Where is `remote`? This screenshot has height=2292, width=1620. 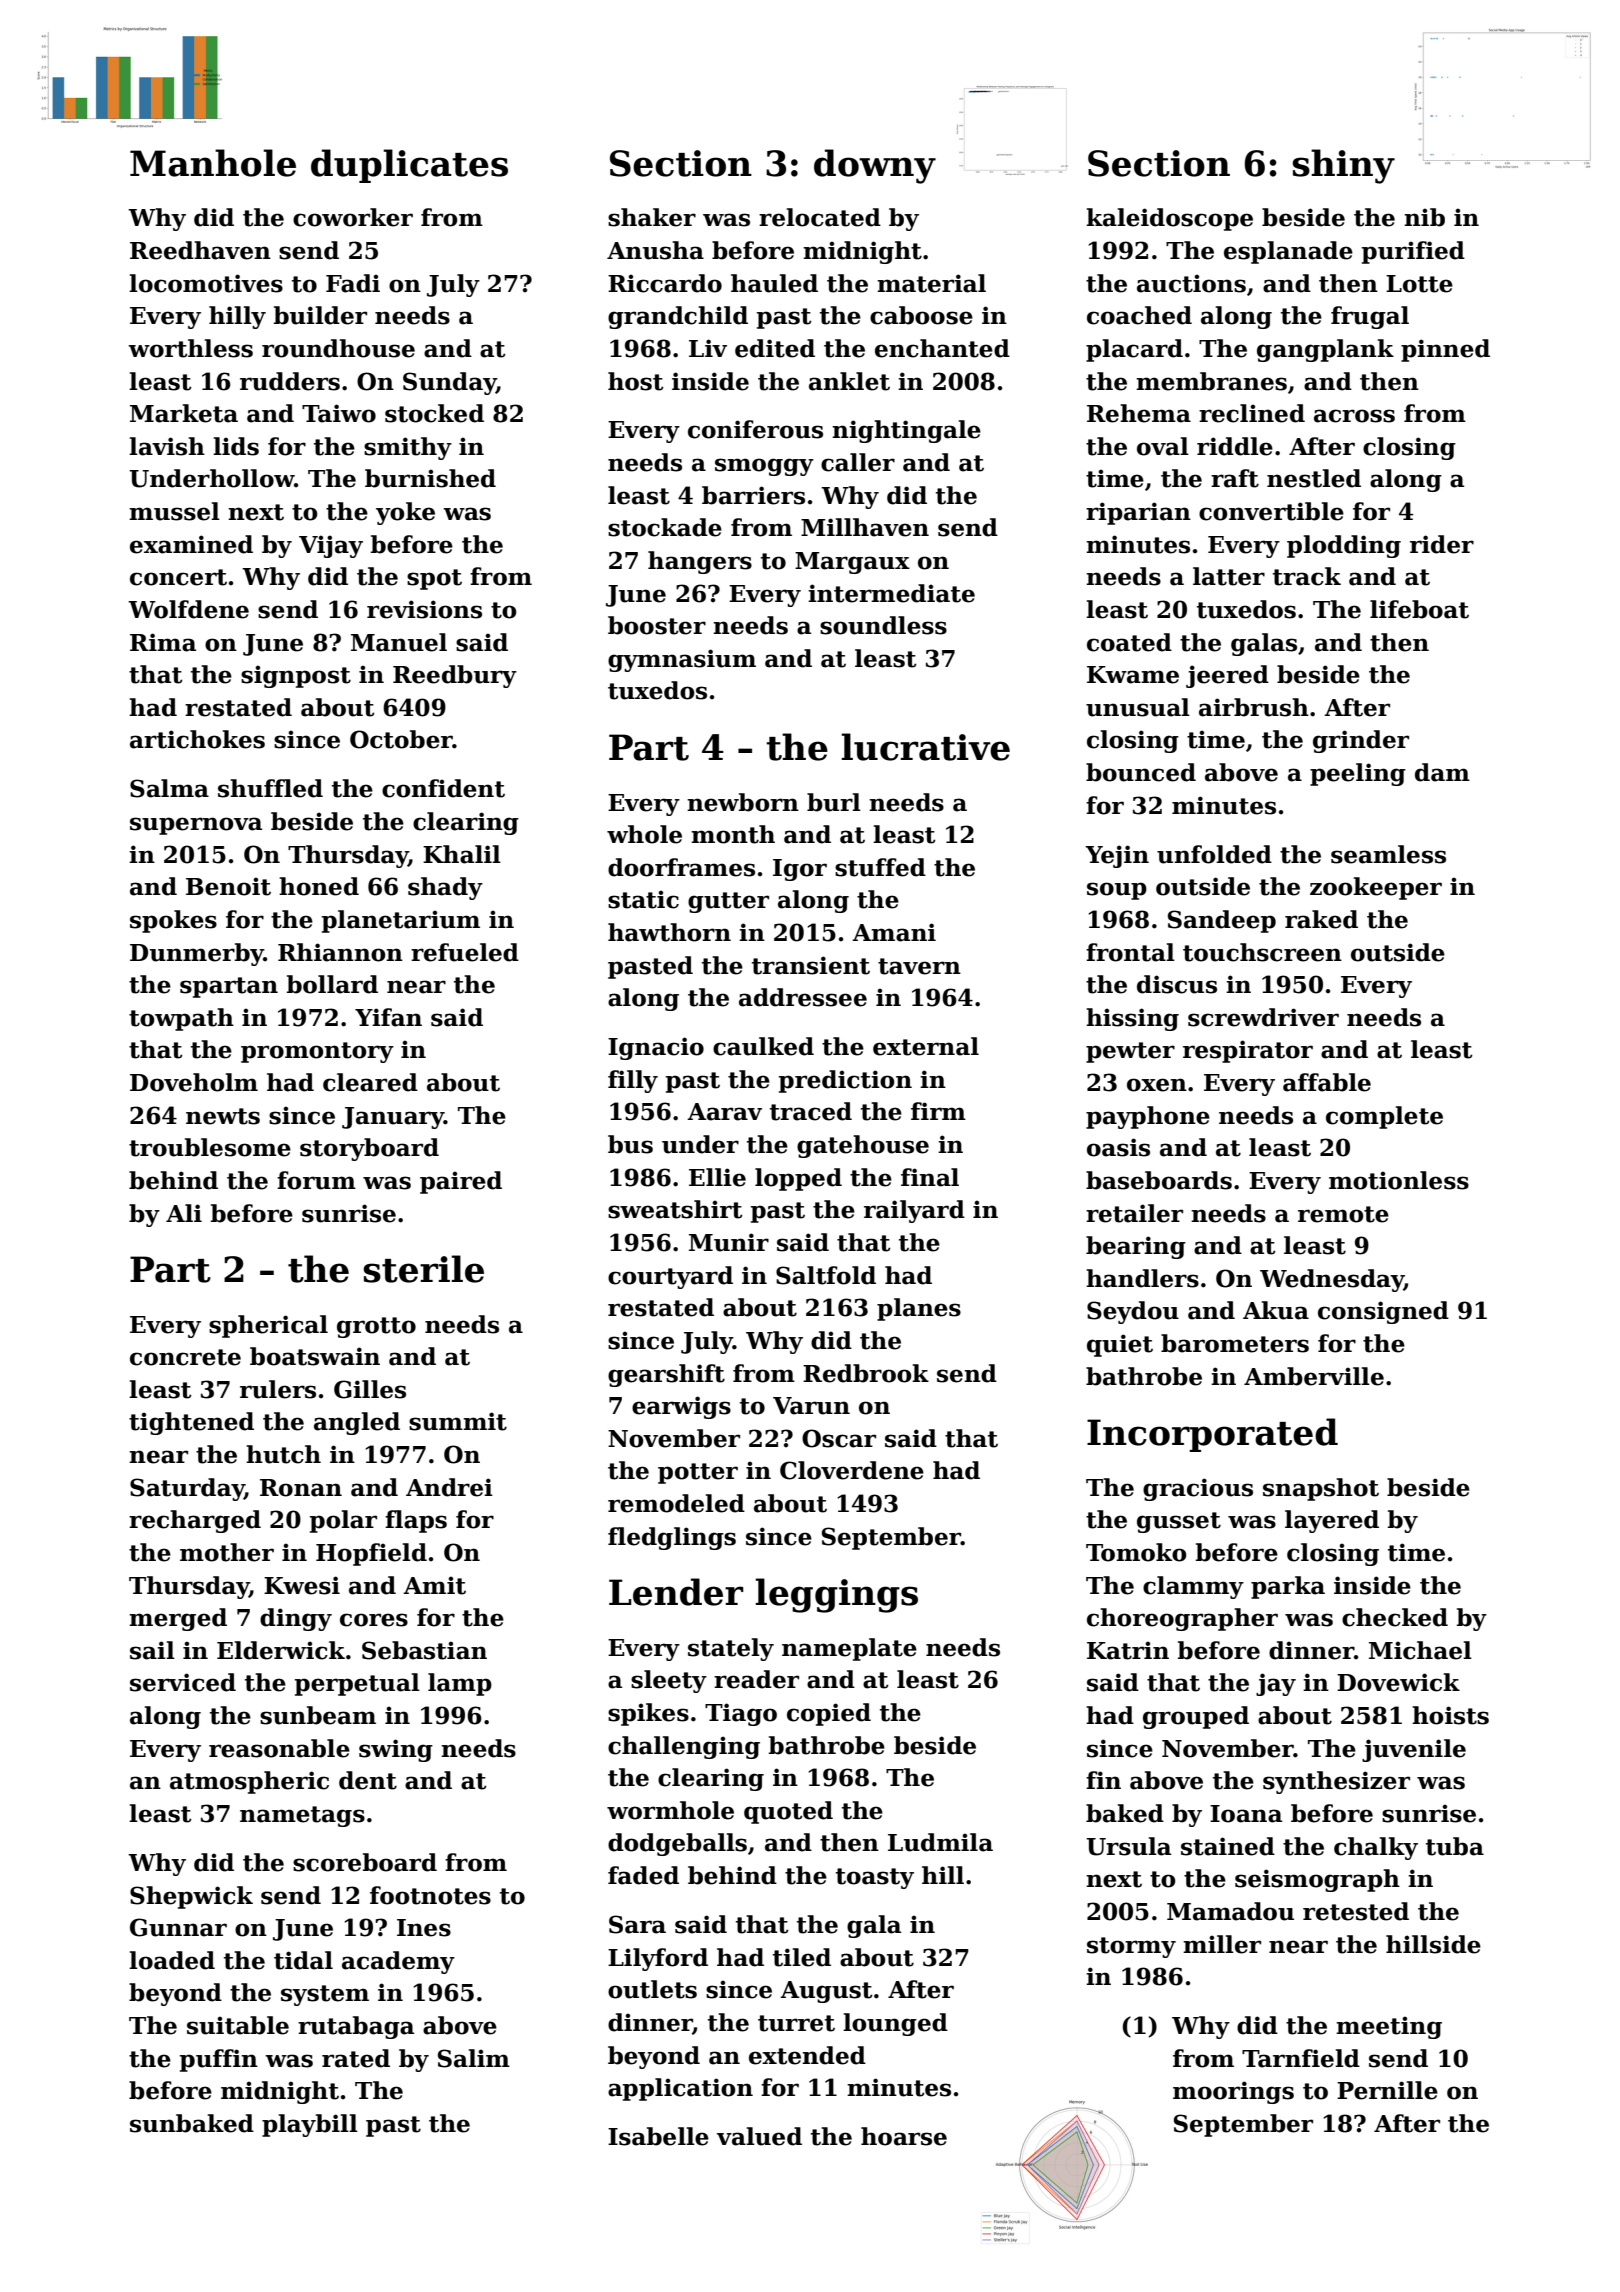 remote is located at coordinates (1343, 1214).
